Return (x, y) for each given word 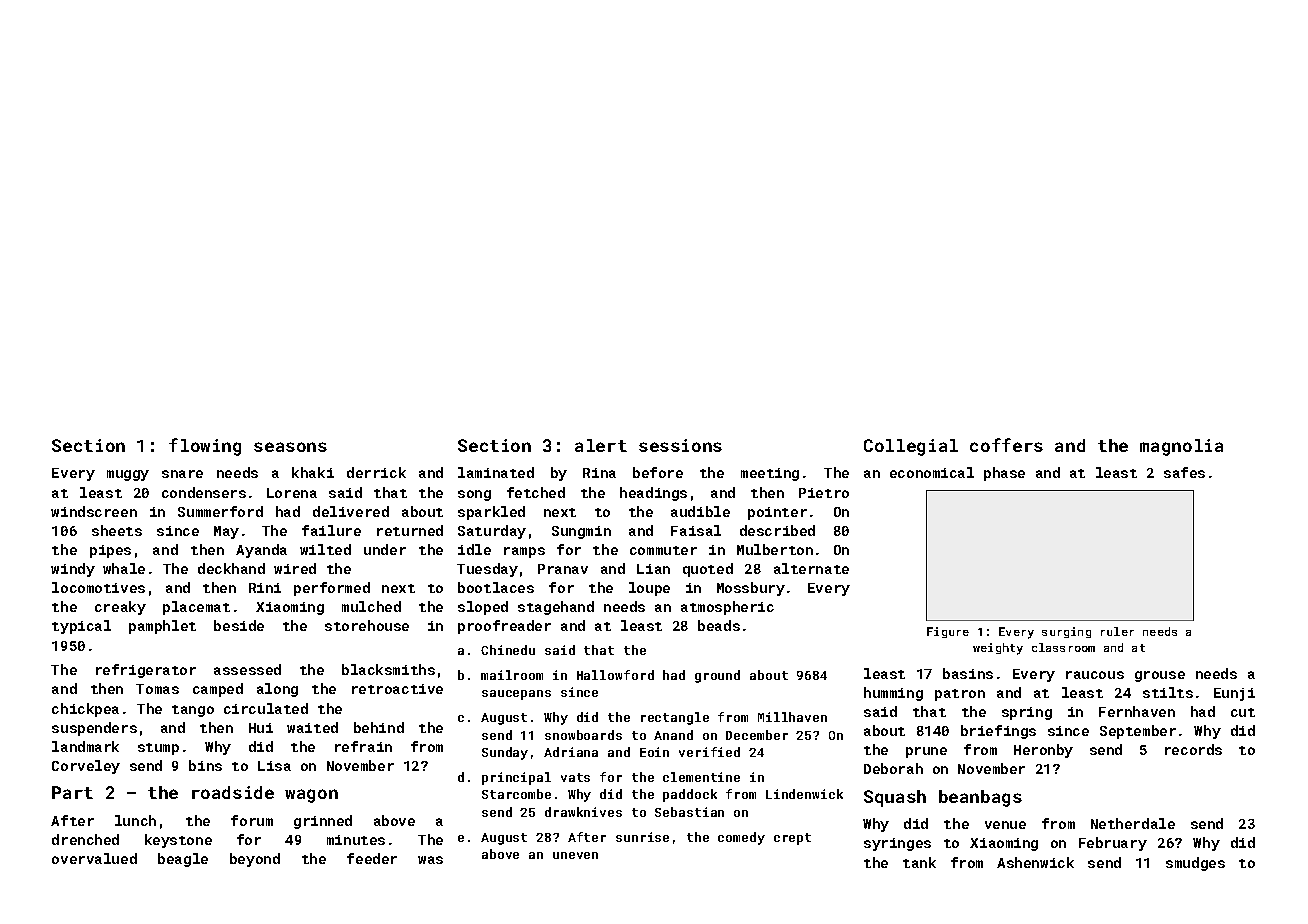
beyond (255, 860)
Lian (653, 569)
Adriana (571, 752)
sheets (117, 530)
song (474, 495)
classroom (1063, 647)
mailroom (512, 675)
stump (158, 749)
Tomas (157, 689)
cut (1243, 712)
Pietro (824, 493)
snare (182, 474)
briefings (998, 732)
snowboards (583, 735)
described (777, 530)
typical (81, 627)
